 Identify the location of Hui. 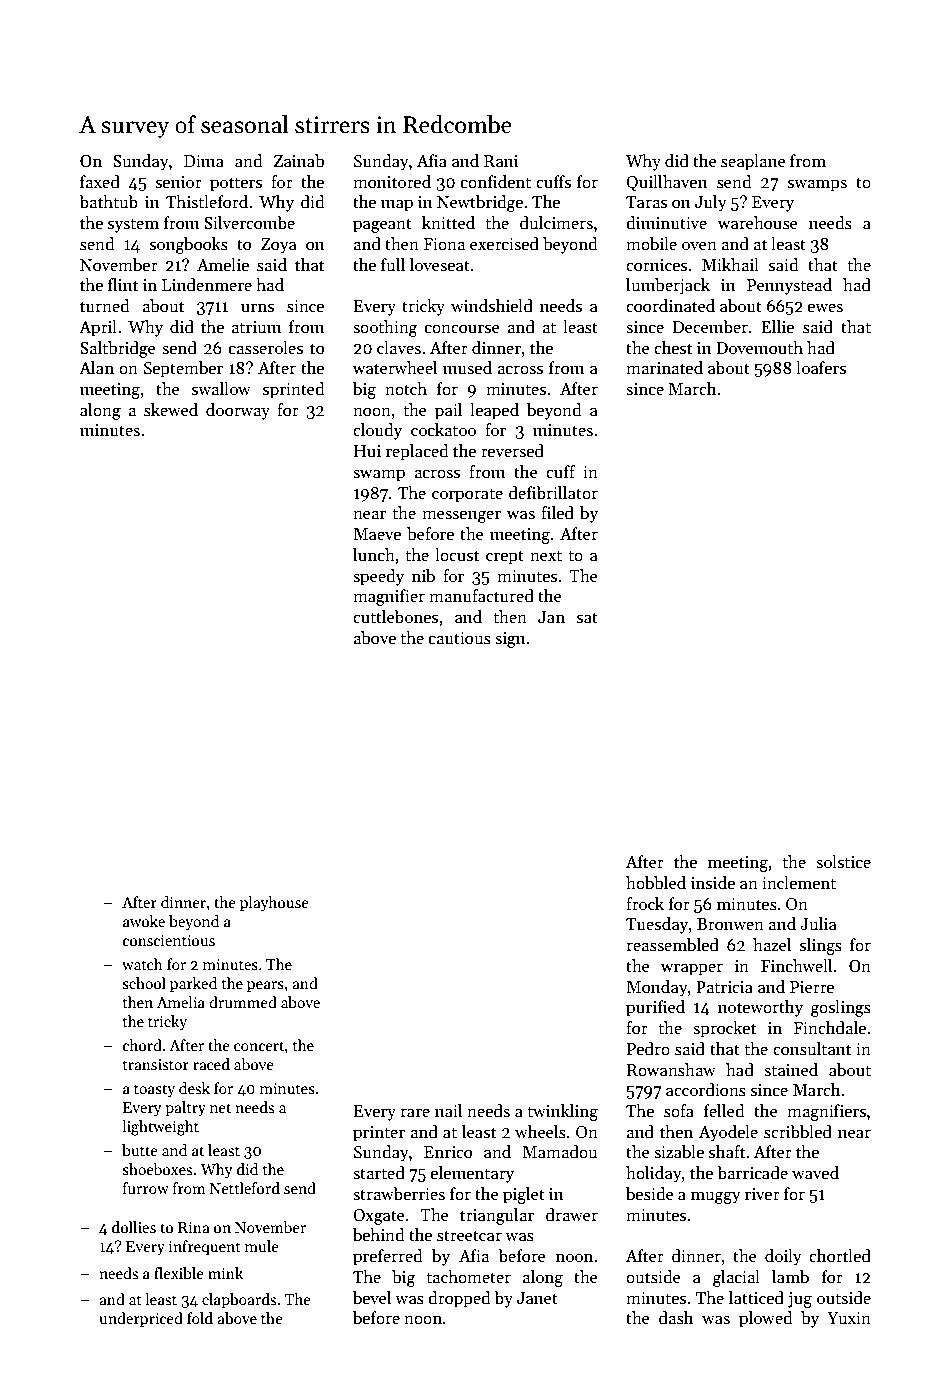
(367, 451).
